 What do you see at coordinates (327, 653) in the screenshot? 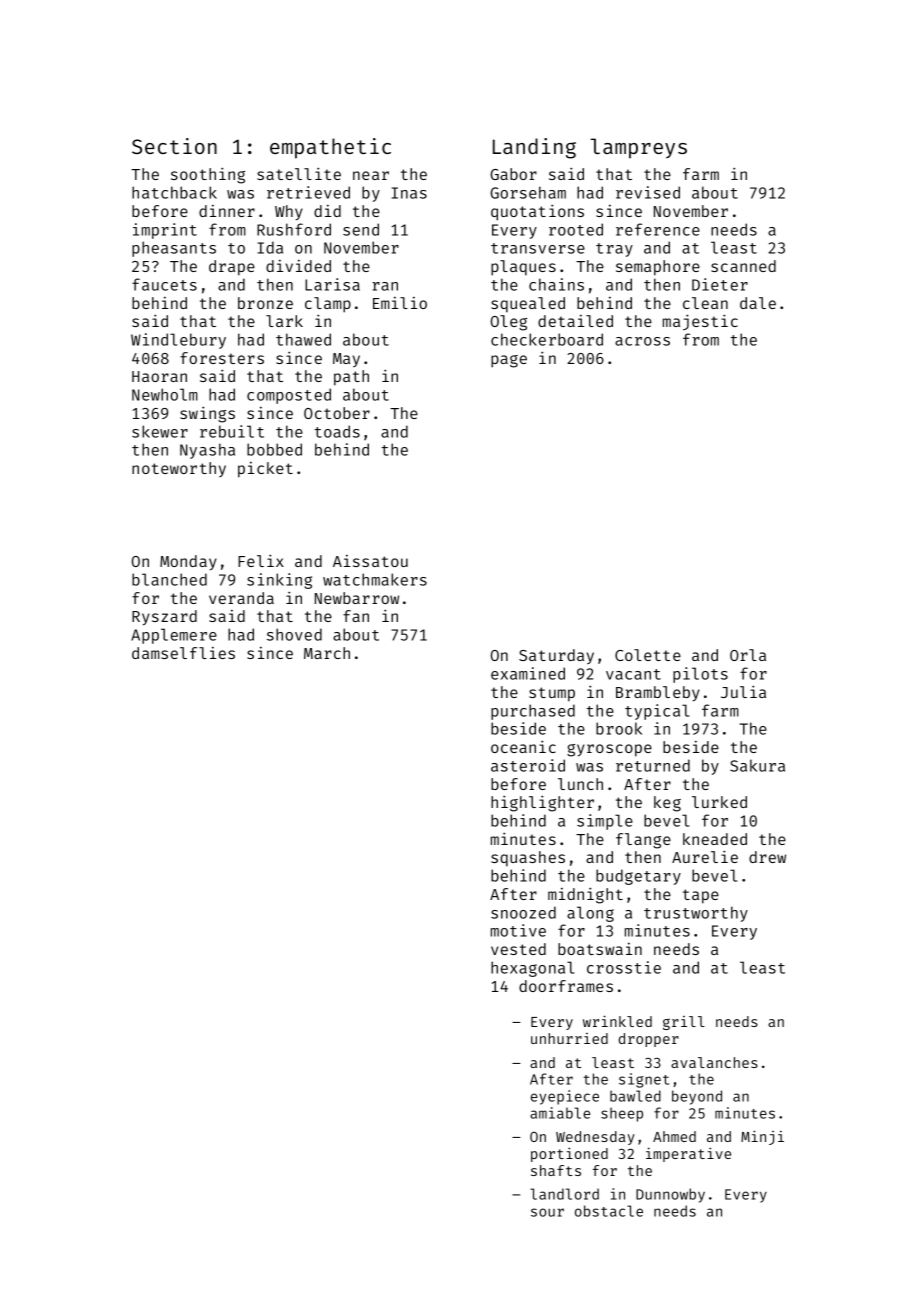
I see `March` at bounding box center [327, 653].
